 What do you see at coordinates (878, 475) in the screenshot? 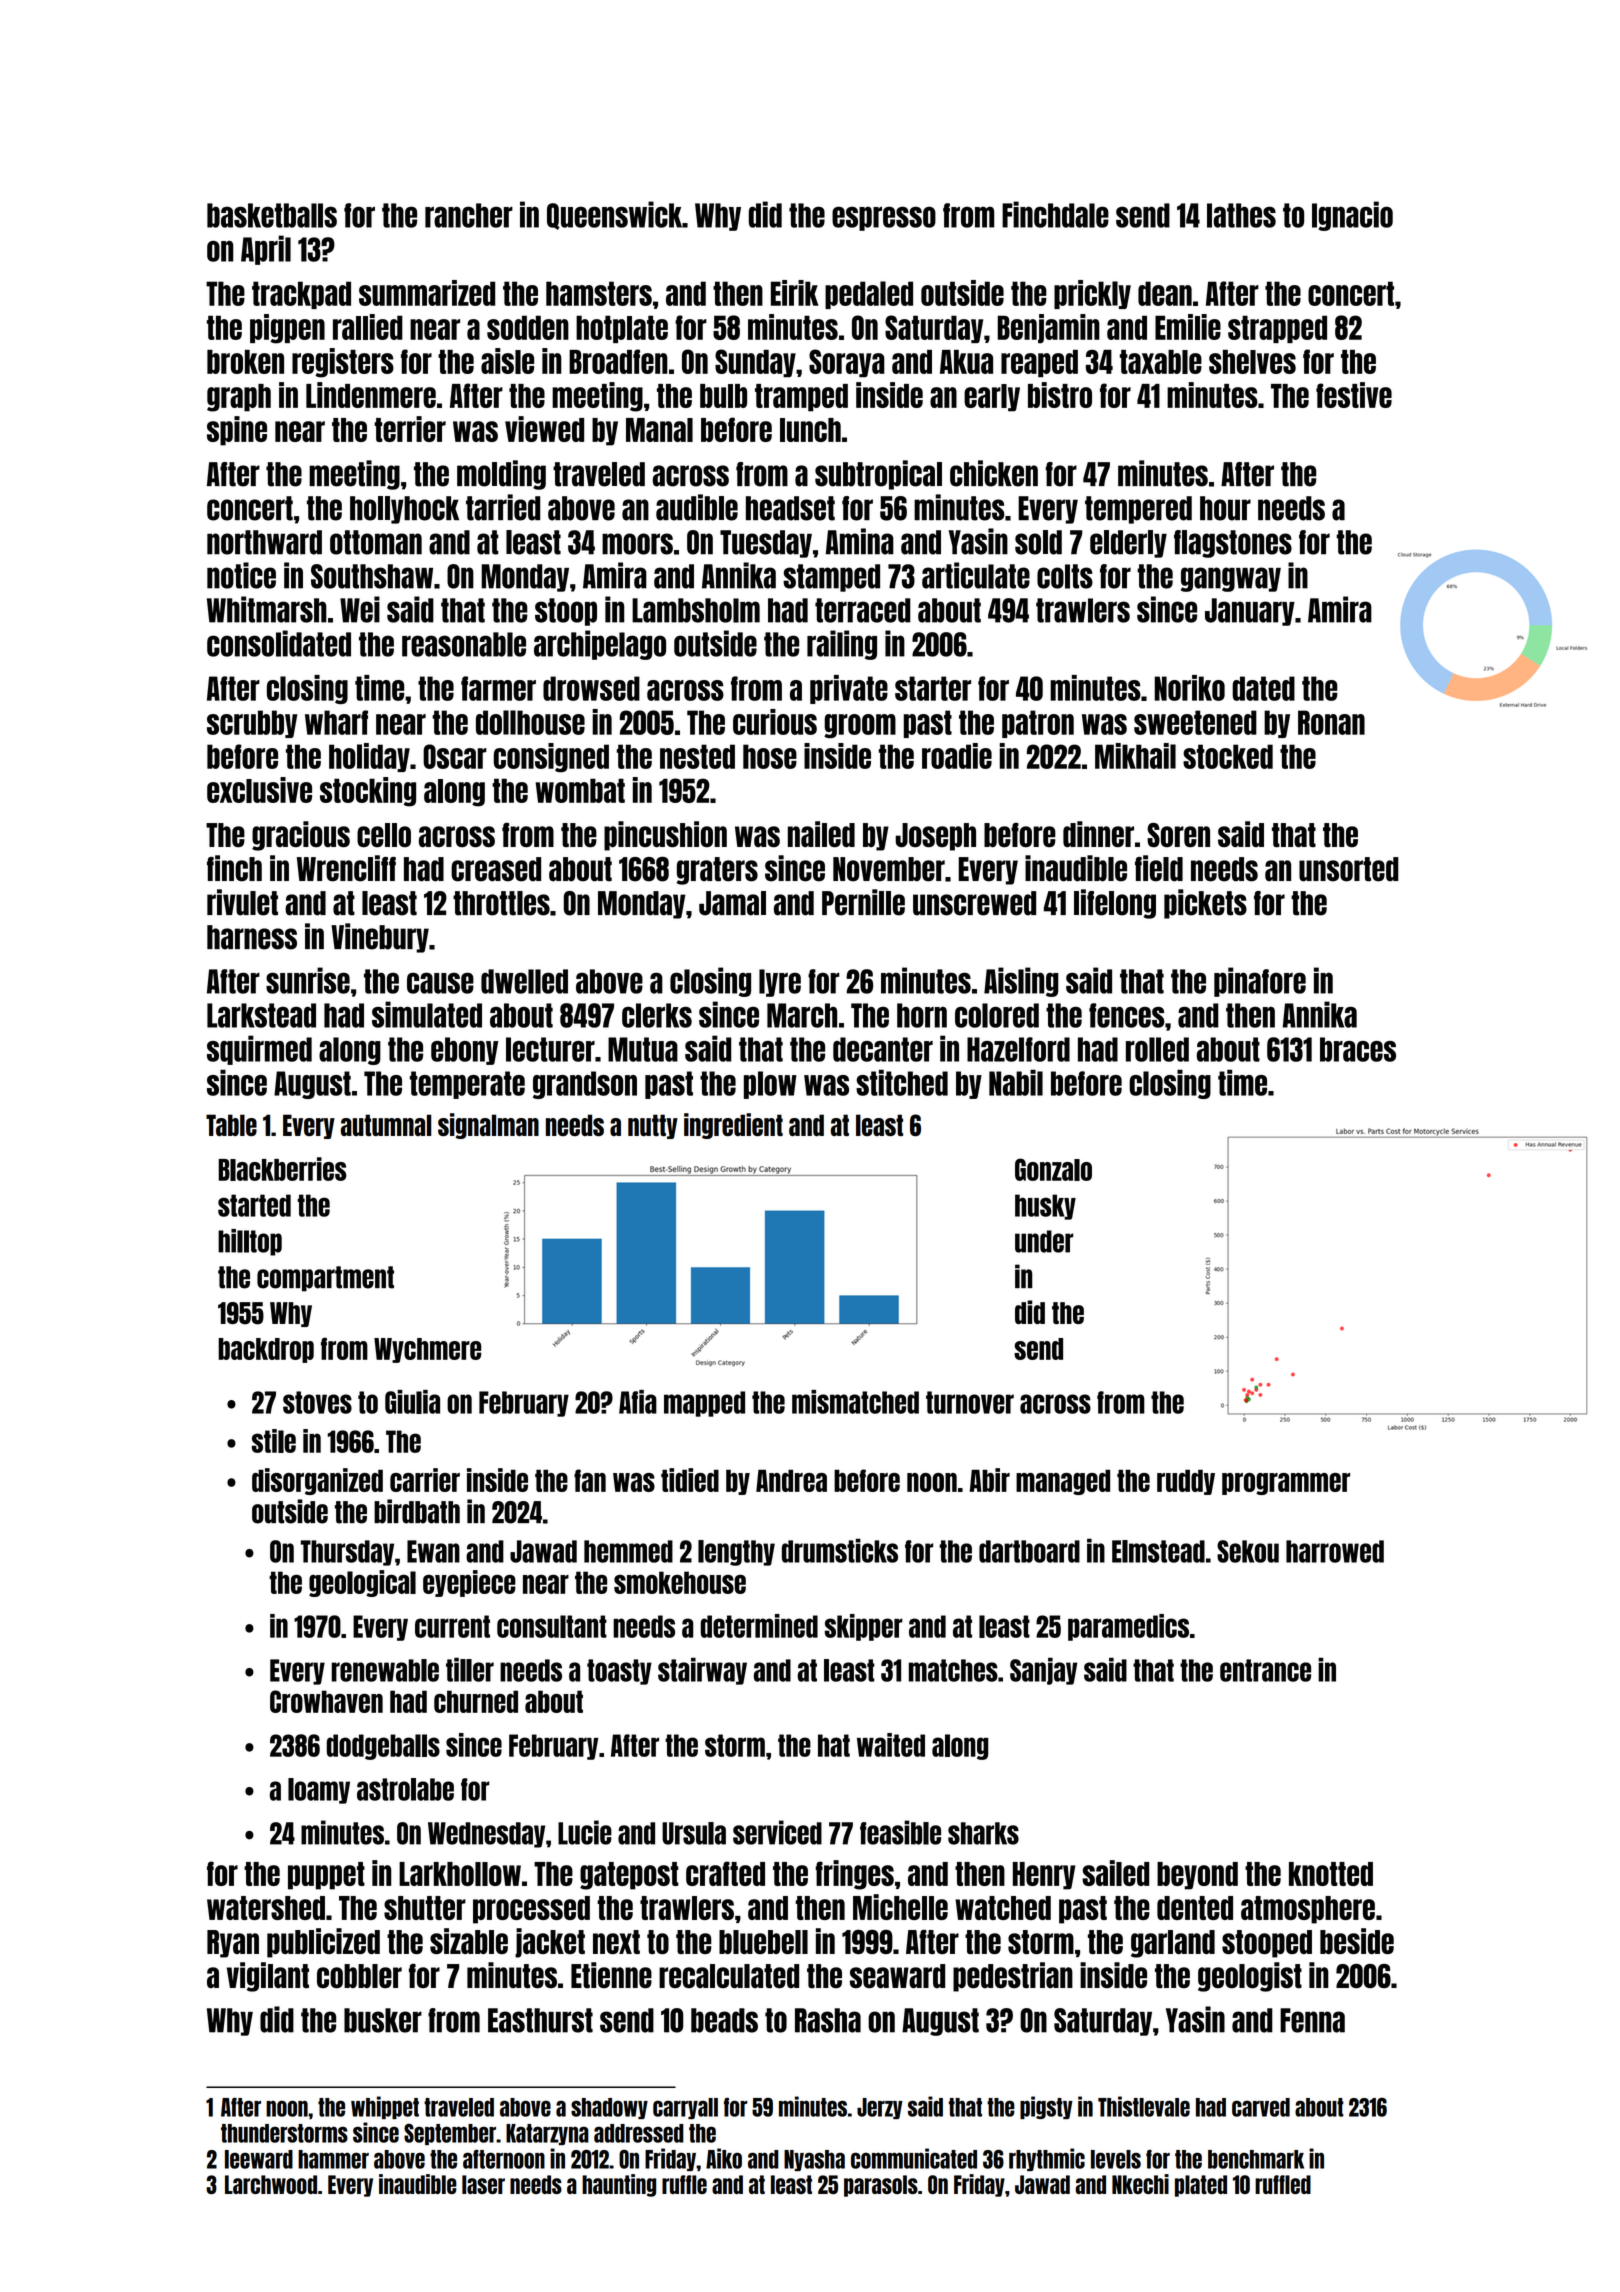
I see `subtropical` at bounding box center [878, 475].
